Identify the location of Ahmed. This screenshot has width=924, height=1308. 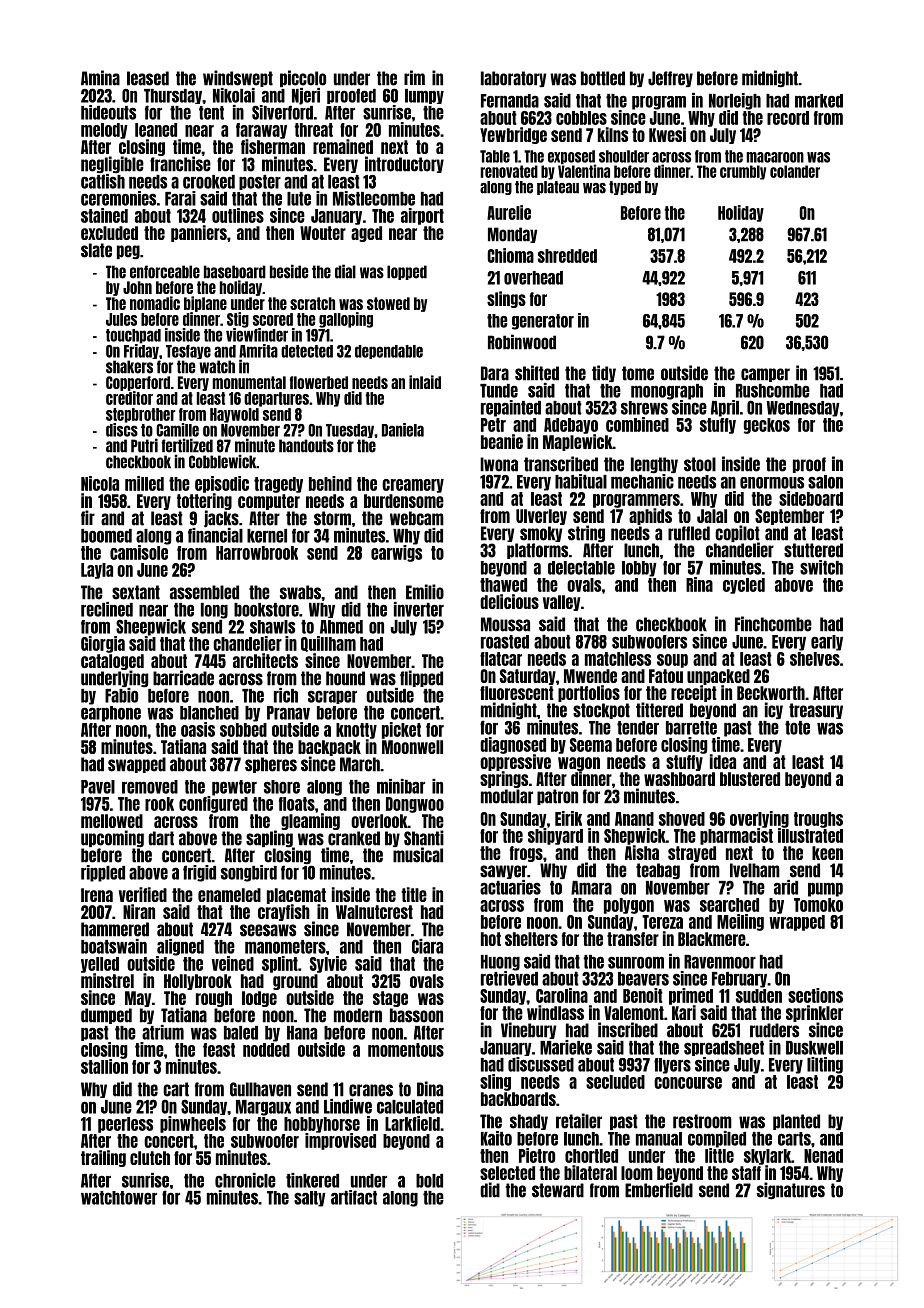
(341, 627).
